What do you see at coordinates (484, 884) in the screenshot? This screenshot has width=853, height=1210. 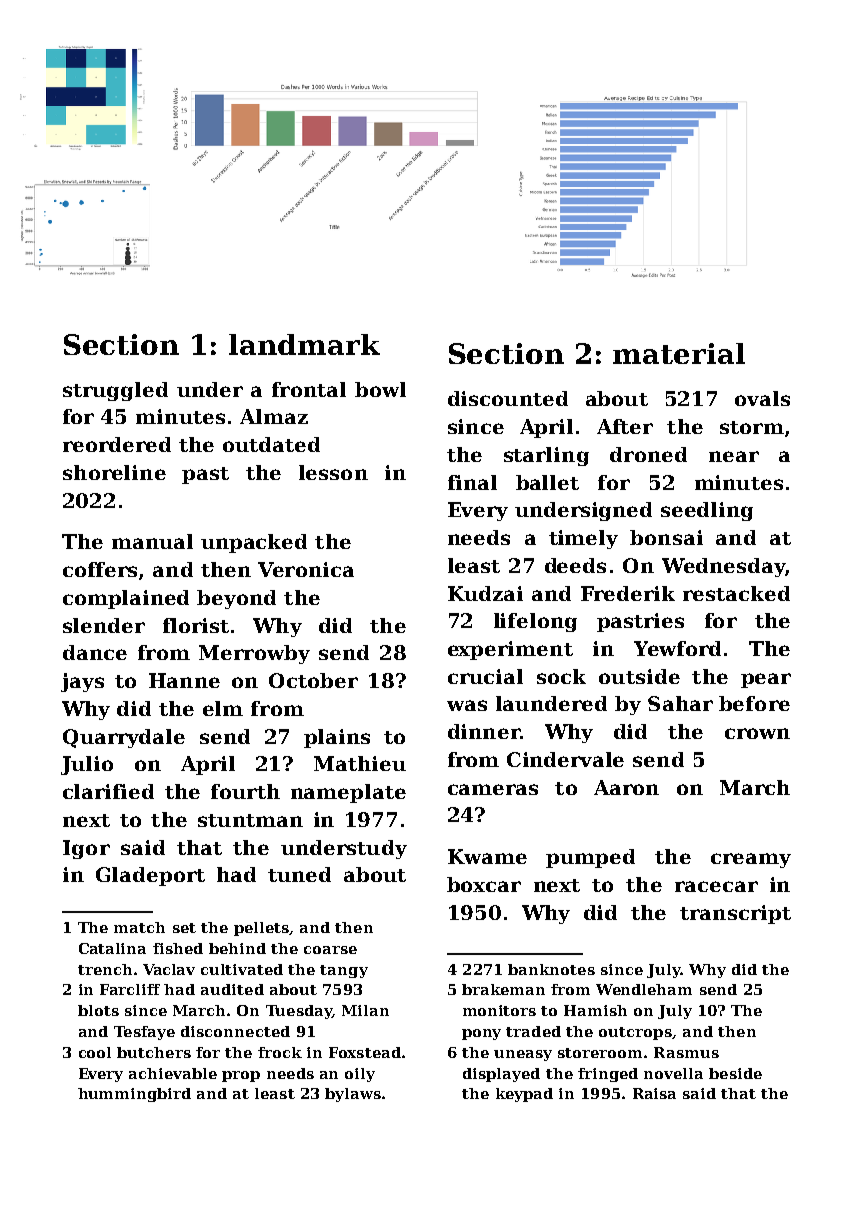 I see `boxcar` at bounding box center [484, 884].
